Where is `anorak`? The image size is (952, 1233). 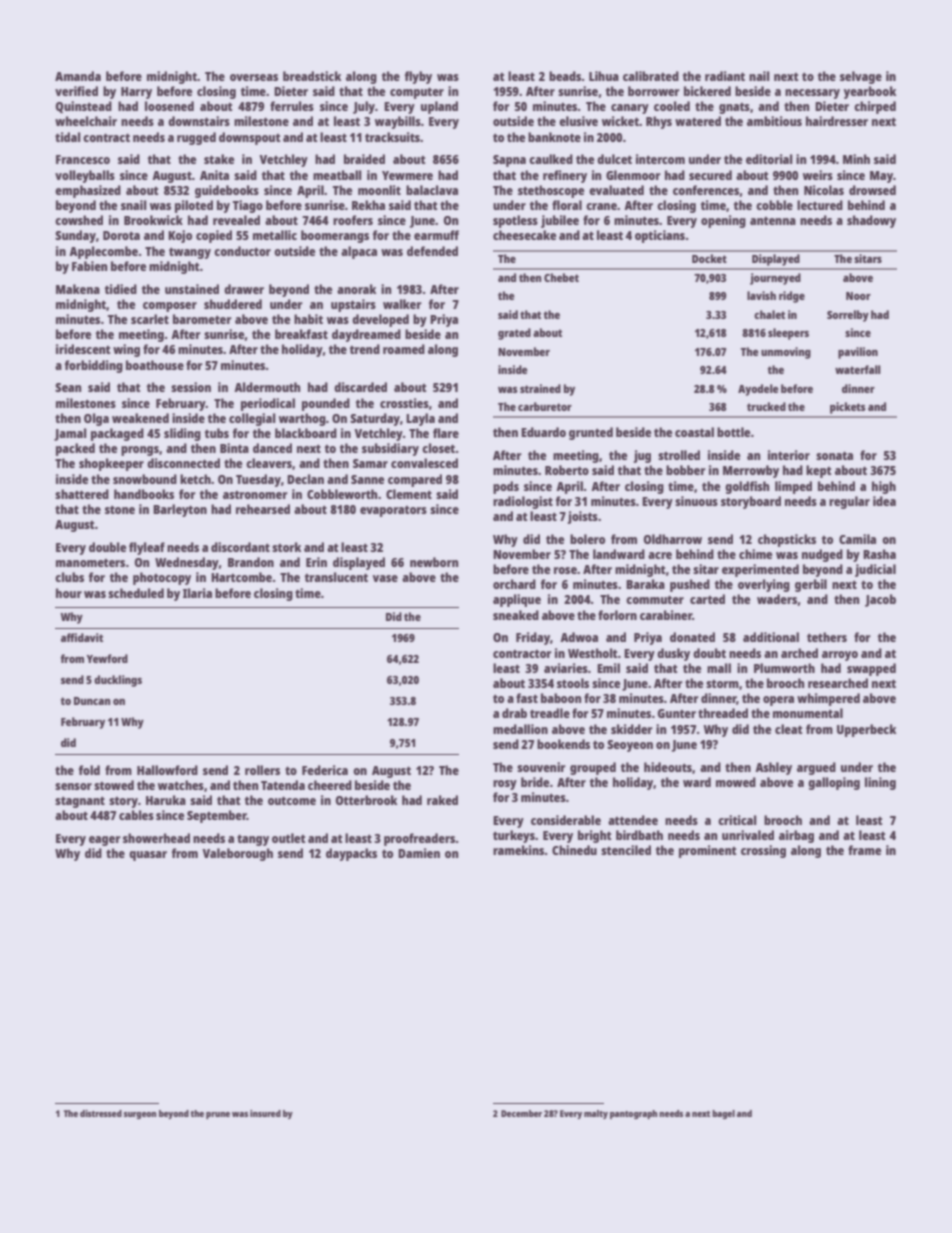
anorak is located at coordinates (356, 289).
